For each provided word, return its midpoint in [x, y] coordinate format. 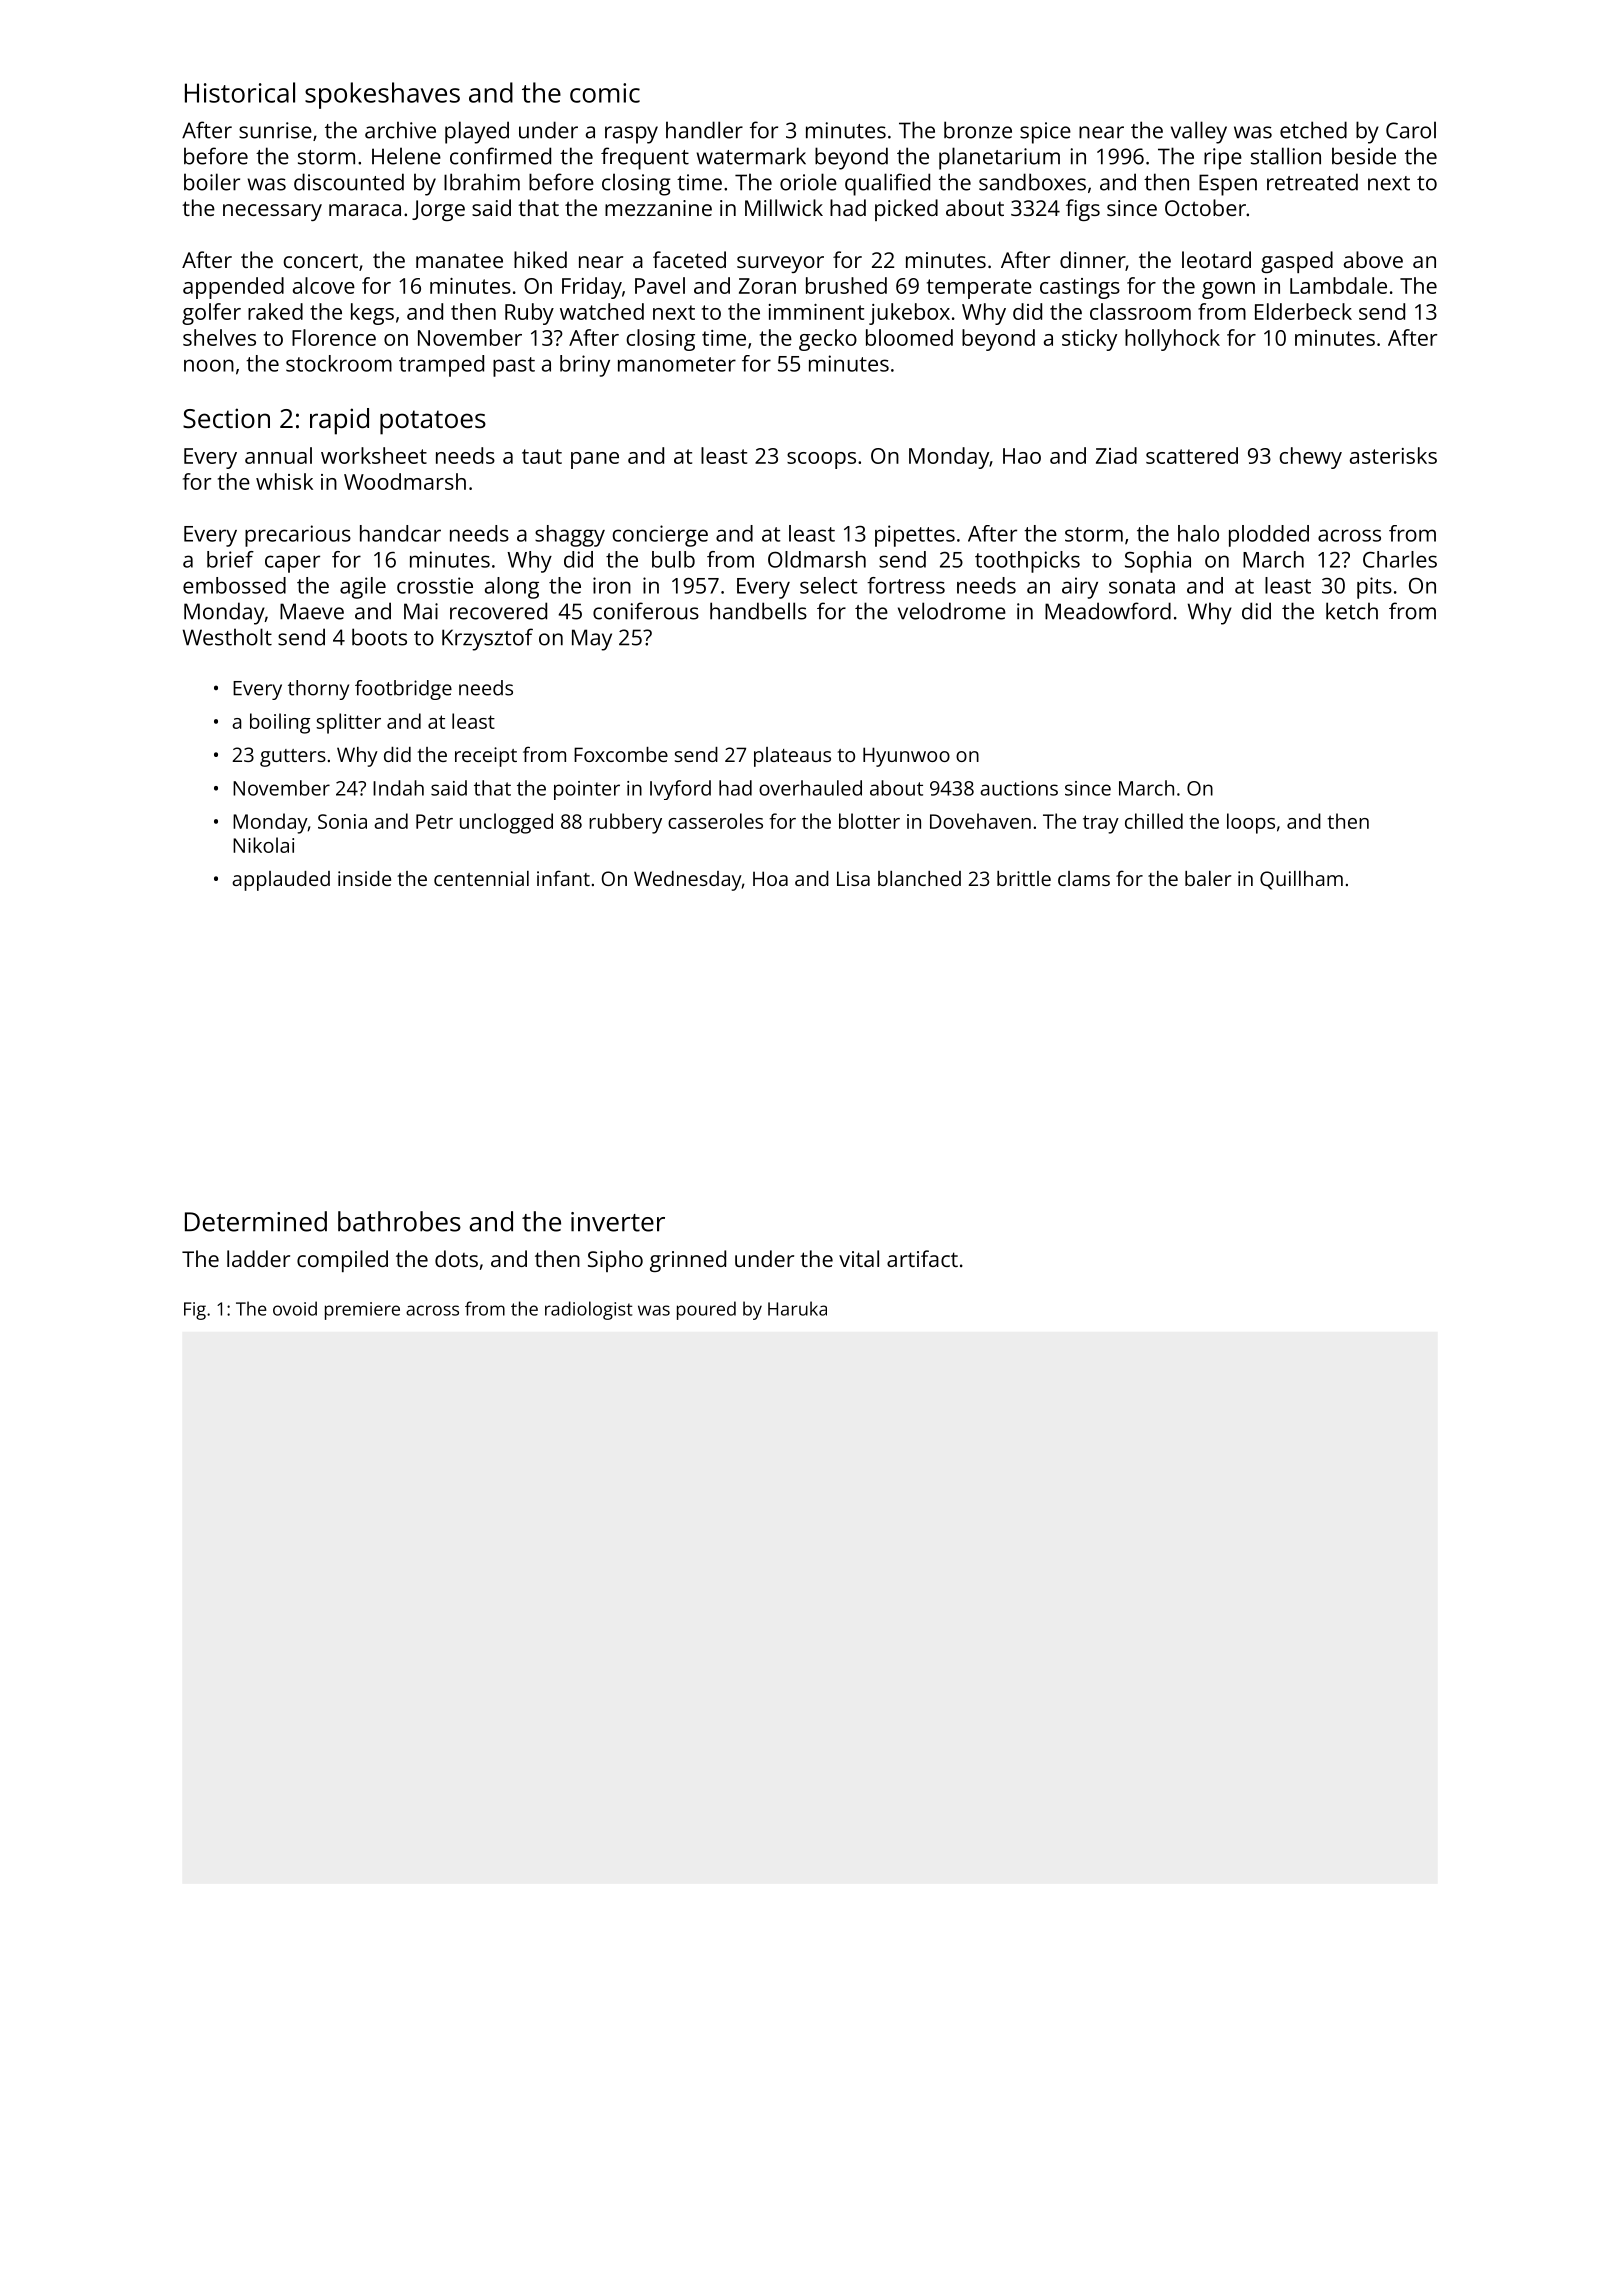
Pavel [660, 285]
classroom [1140, 311]
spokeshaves [382, 95]
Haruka [797, 1308]
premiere [362, 1311]
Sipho [615, 1261]
